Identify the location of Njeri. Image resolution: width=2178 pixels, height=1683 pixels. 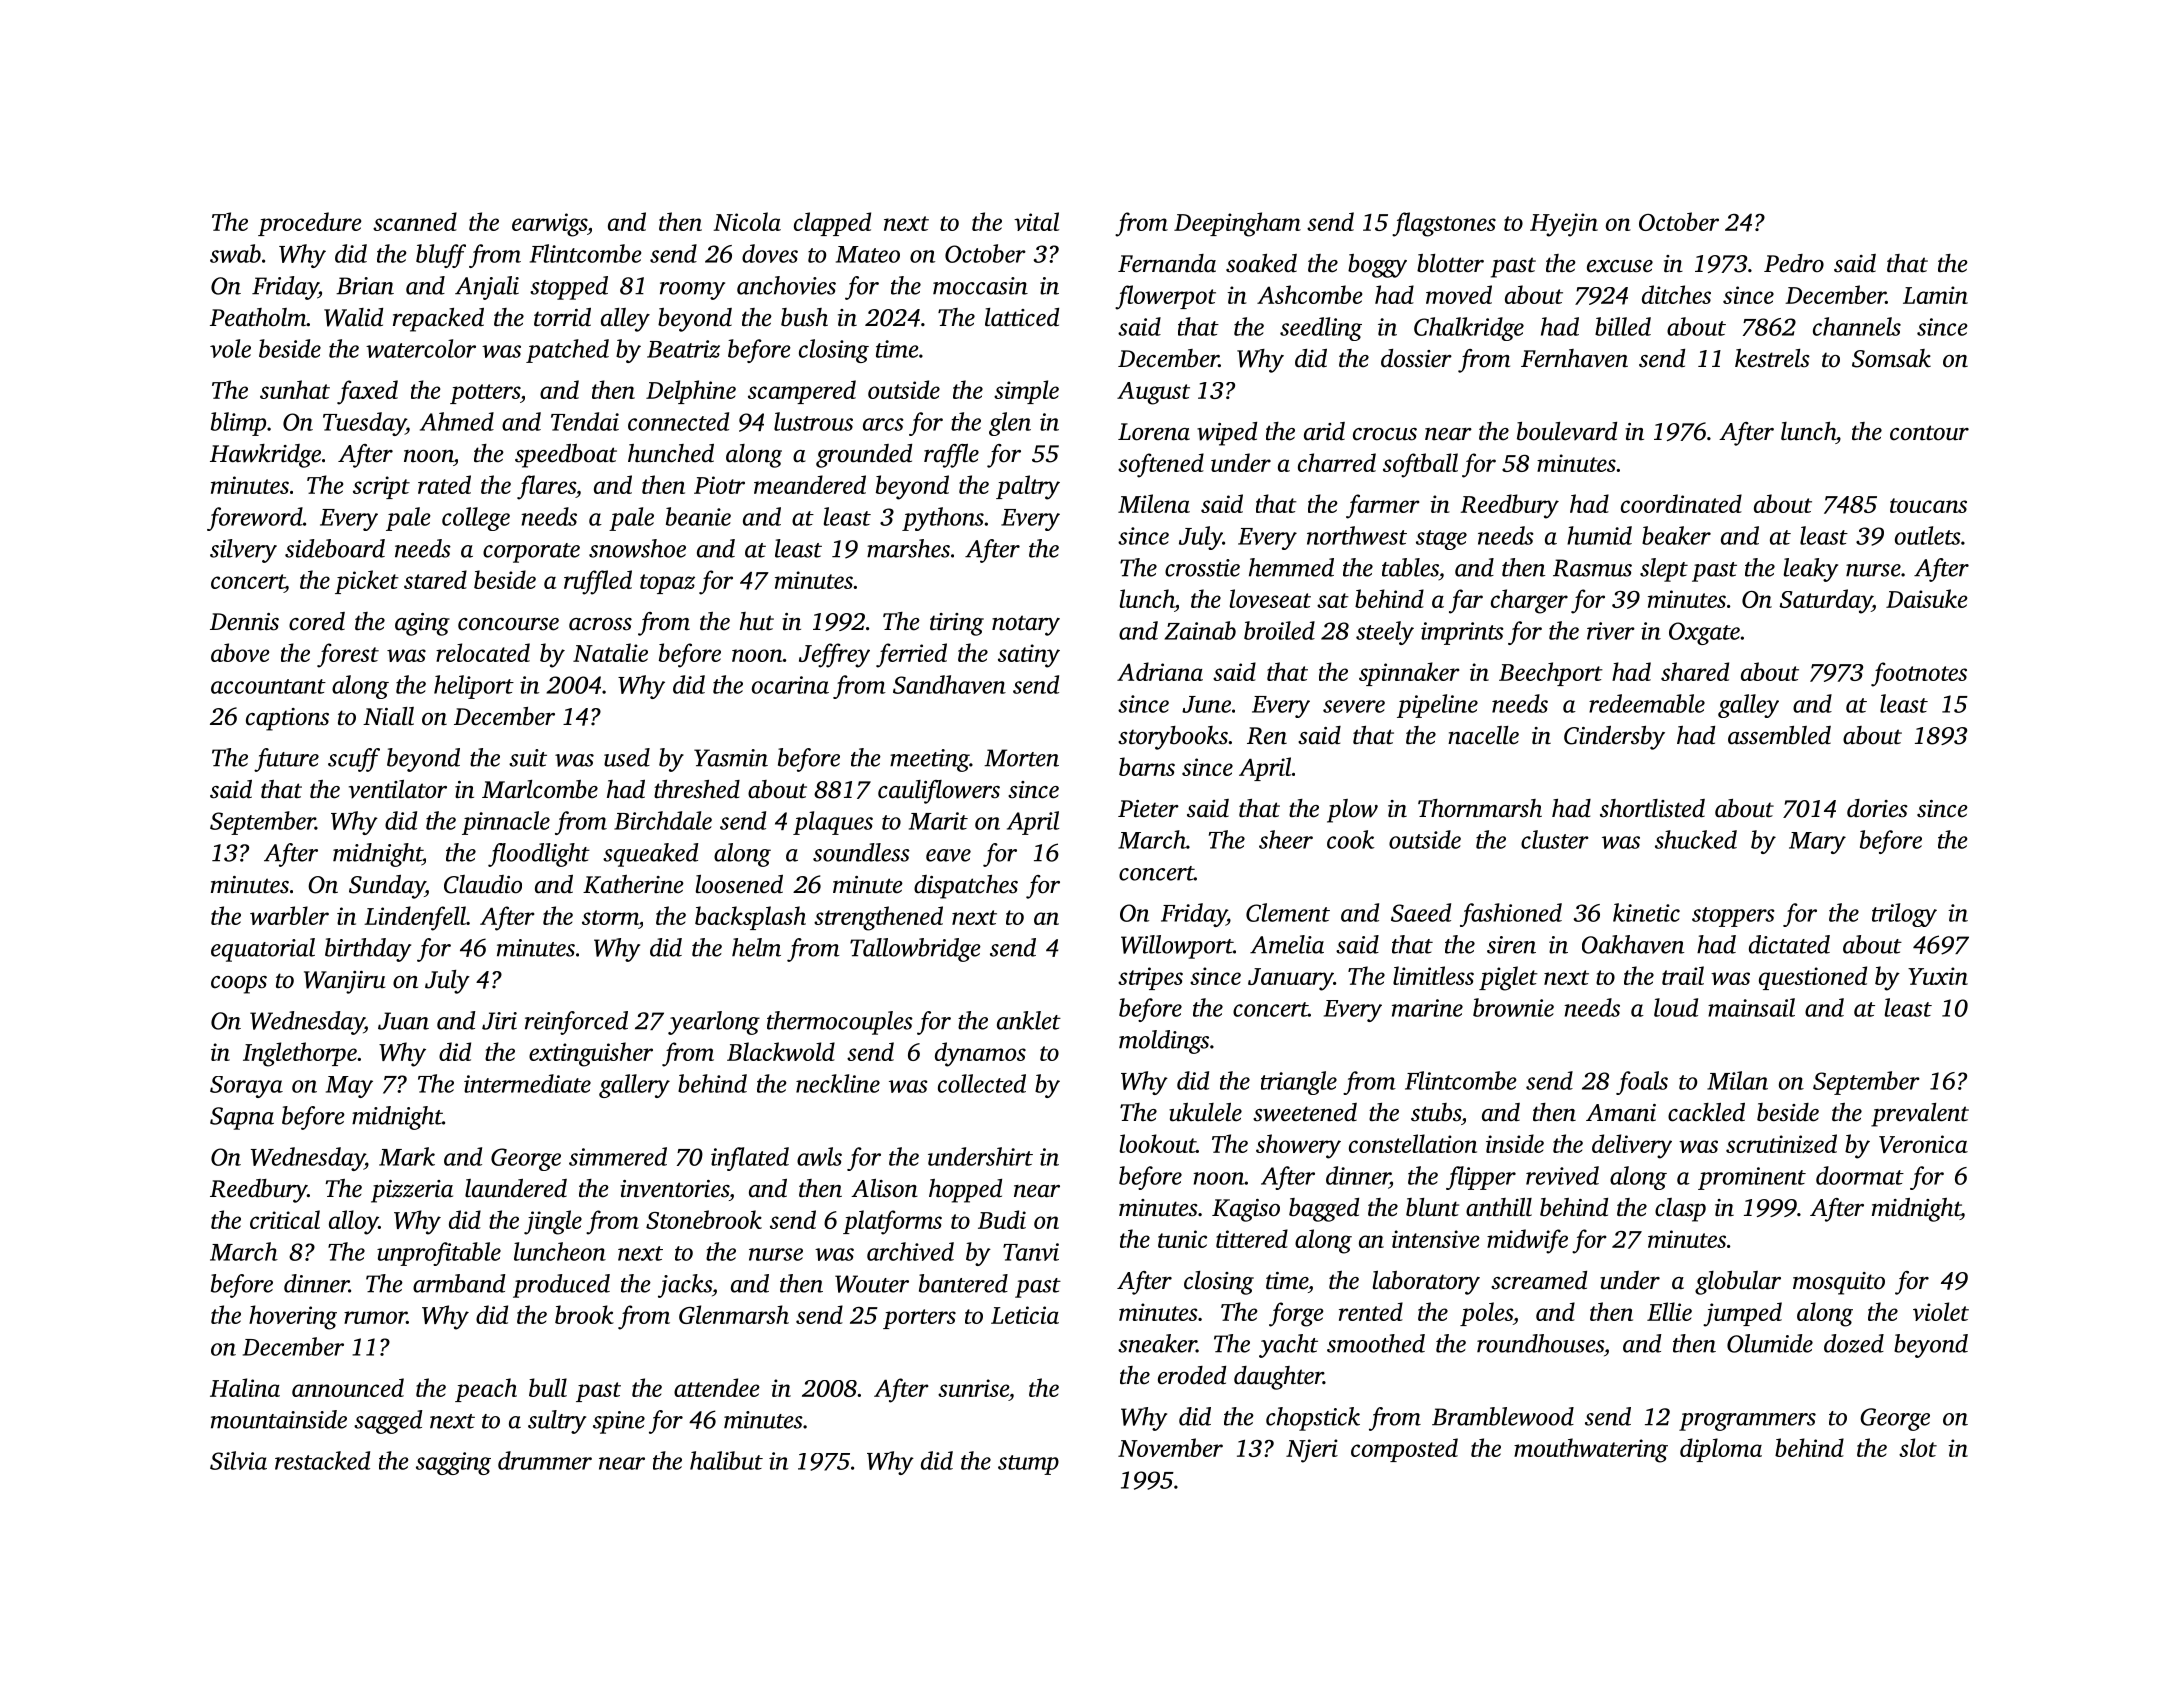
(1312, 1451).
